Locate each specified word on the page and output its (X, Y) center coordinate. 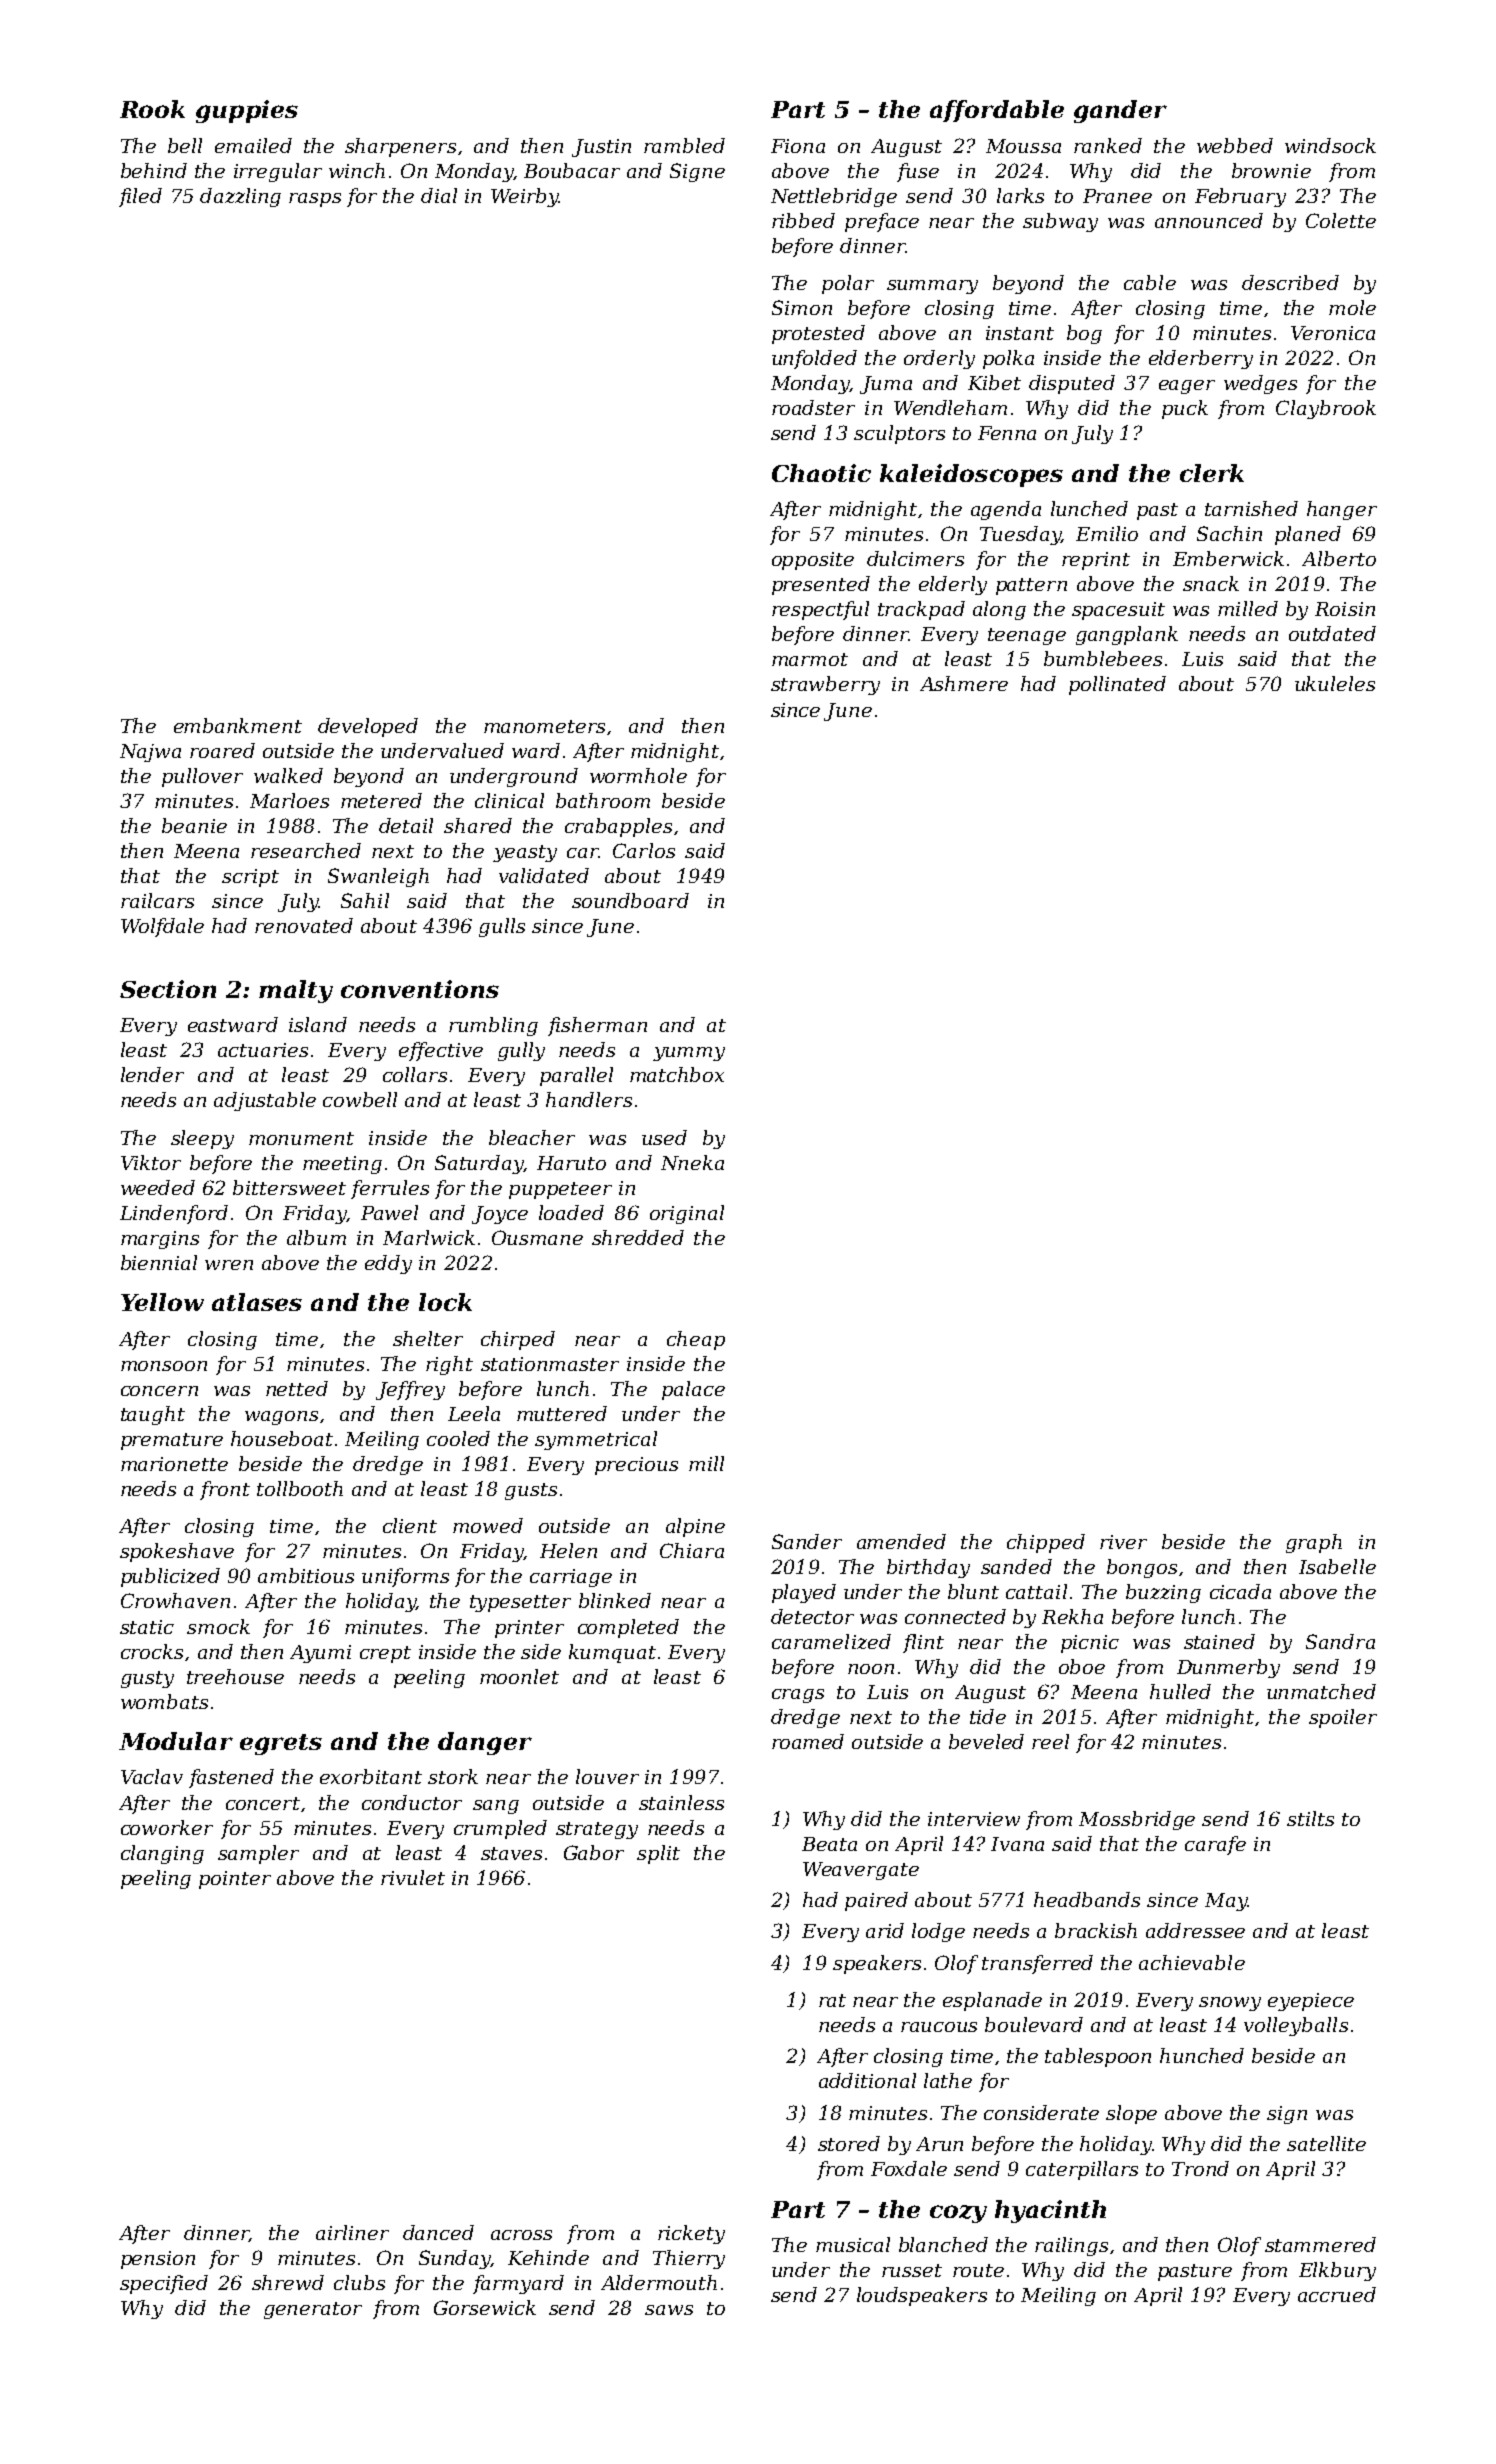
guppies (247, 111)
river (1123, 1542)
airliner (352, 2232)
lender (152, 1074)
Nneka (692, 1162)
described (1290, 282)
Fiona (798, 146)
